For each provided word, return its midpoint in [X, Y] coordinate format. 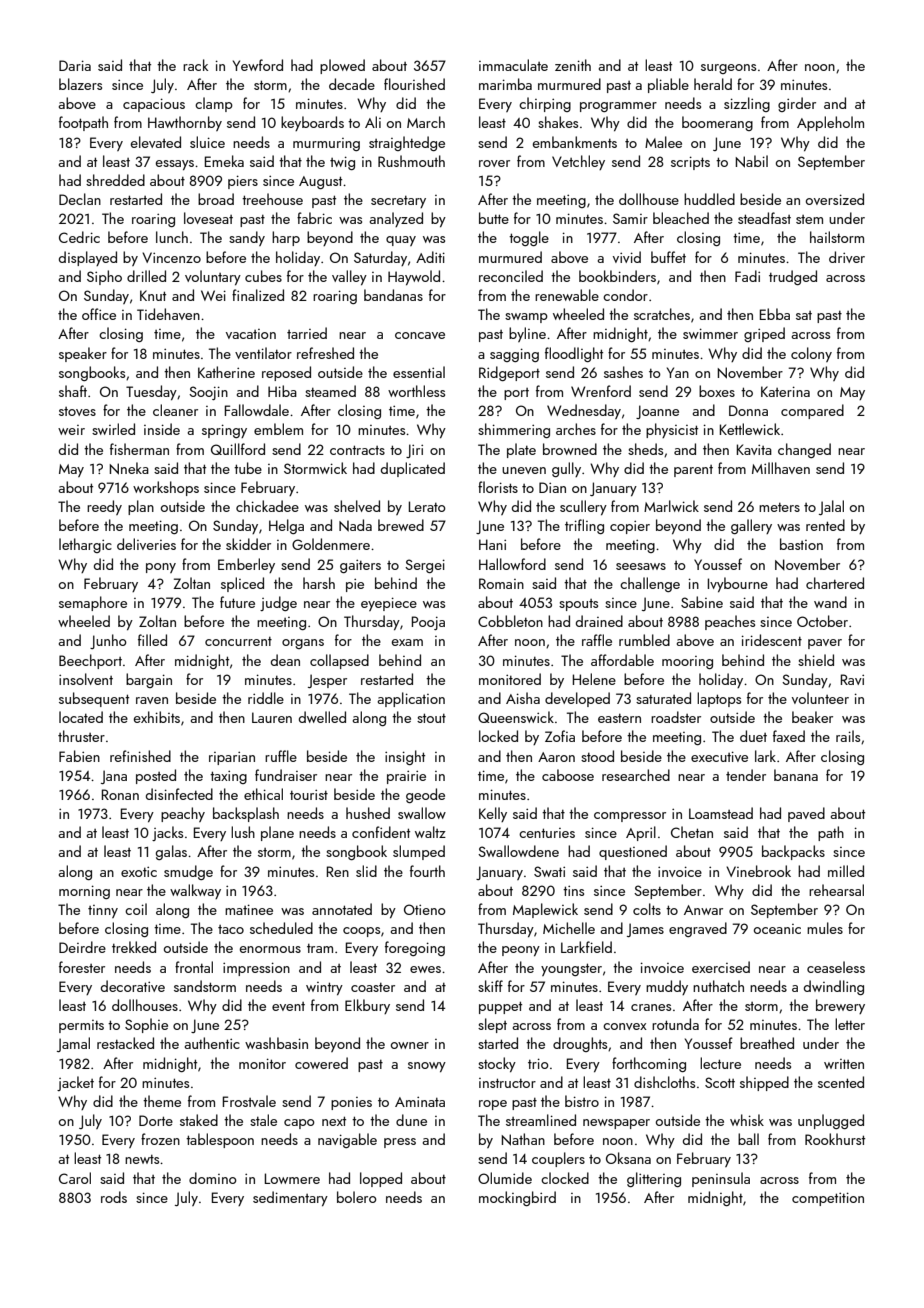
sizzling [747, 104]
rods [114, 1197]
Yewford [258, 65]
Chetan [692, 832]
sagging [514, 355]
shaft [73, 391]
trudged [793, 277]
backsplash [246, 814]
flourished [414, 84]
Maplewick [545, 910]
